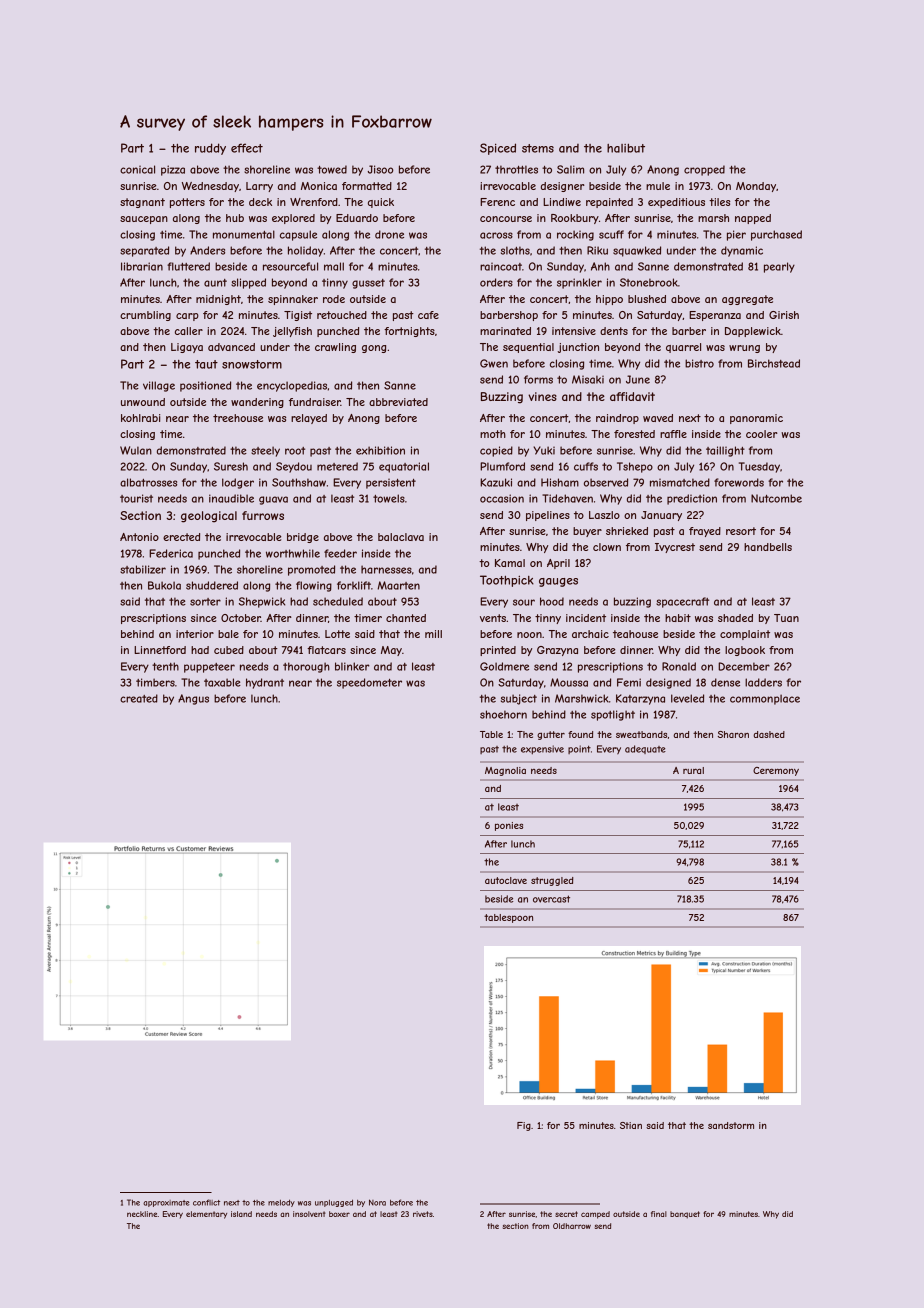 The width and height of the screenshot is (924, 1308). I want to click on sandstorm, so click(731, 1125).
